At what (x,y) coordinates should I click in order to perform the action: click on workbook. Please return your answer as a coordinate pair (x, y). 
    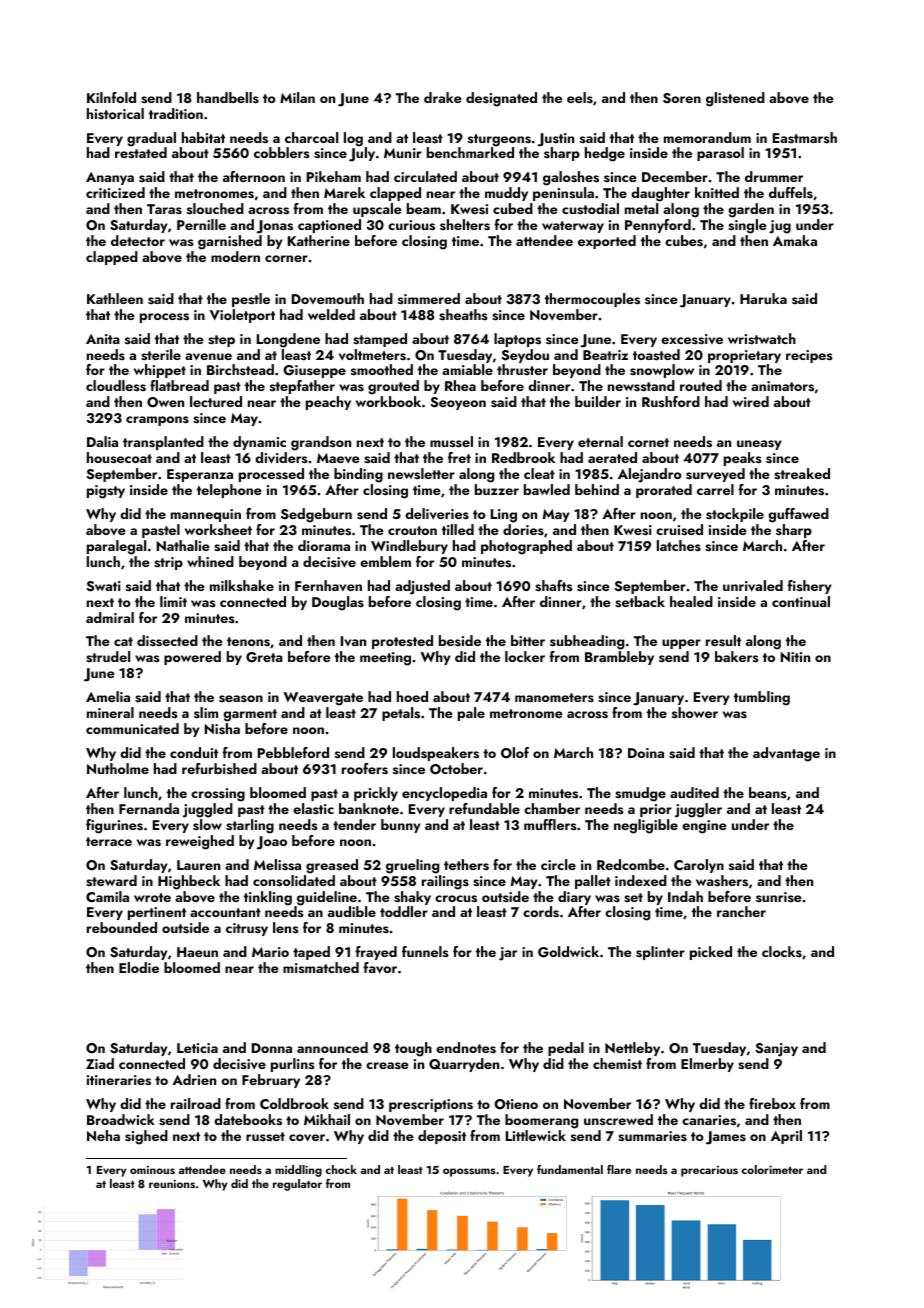
    Looking at the image, I should click on (388, 401).
